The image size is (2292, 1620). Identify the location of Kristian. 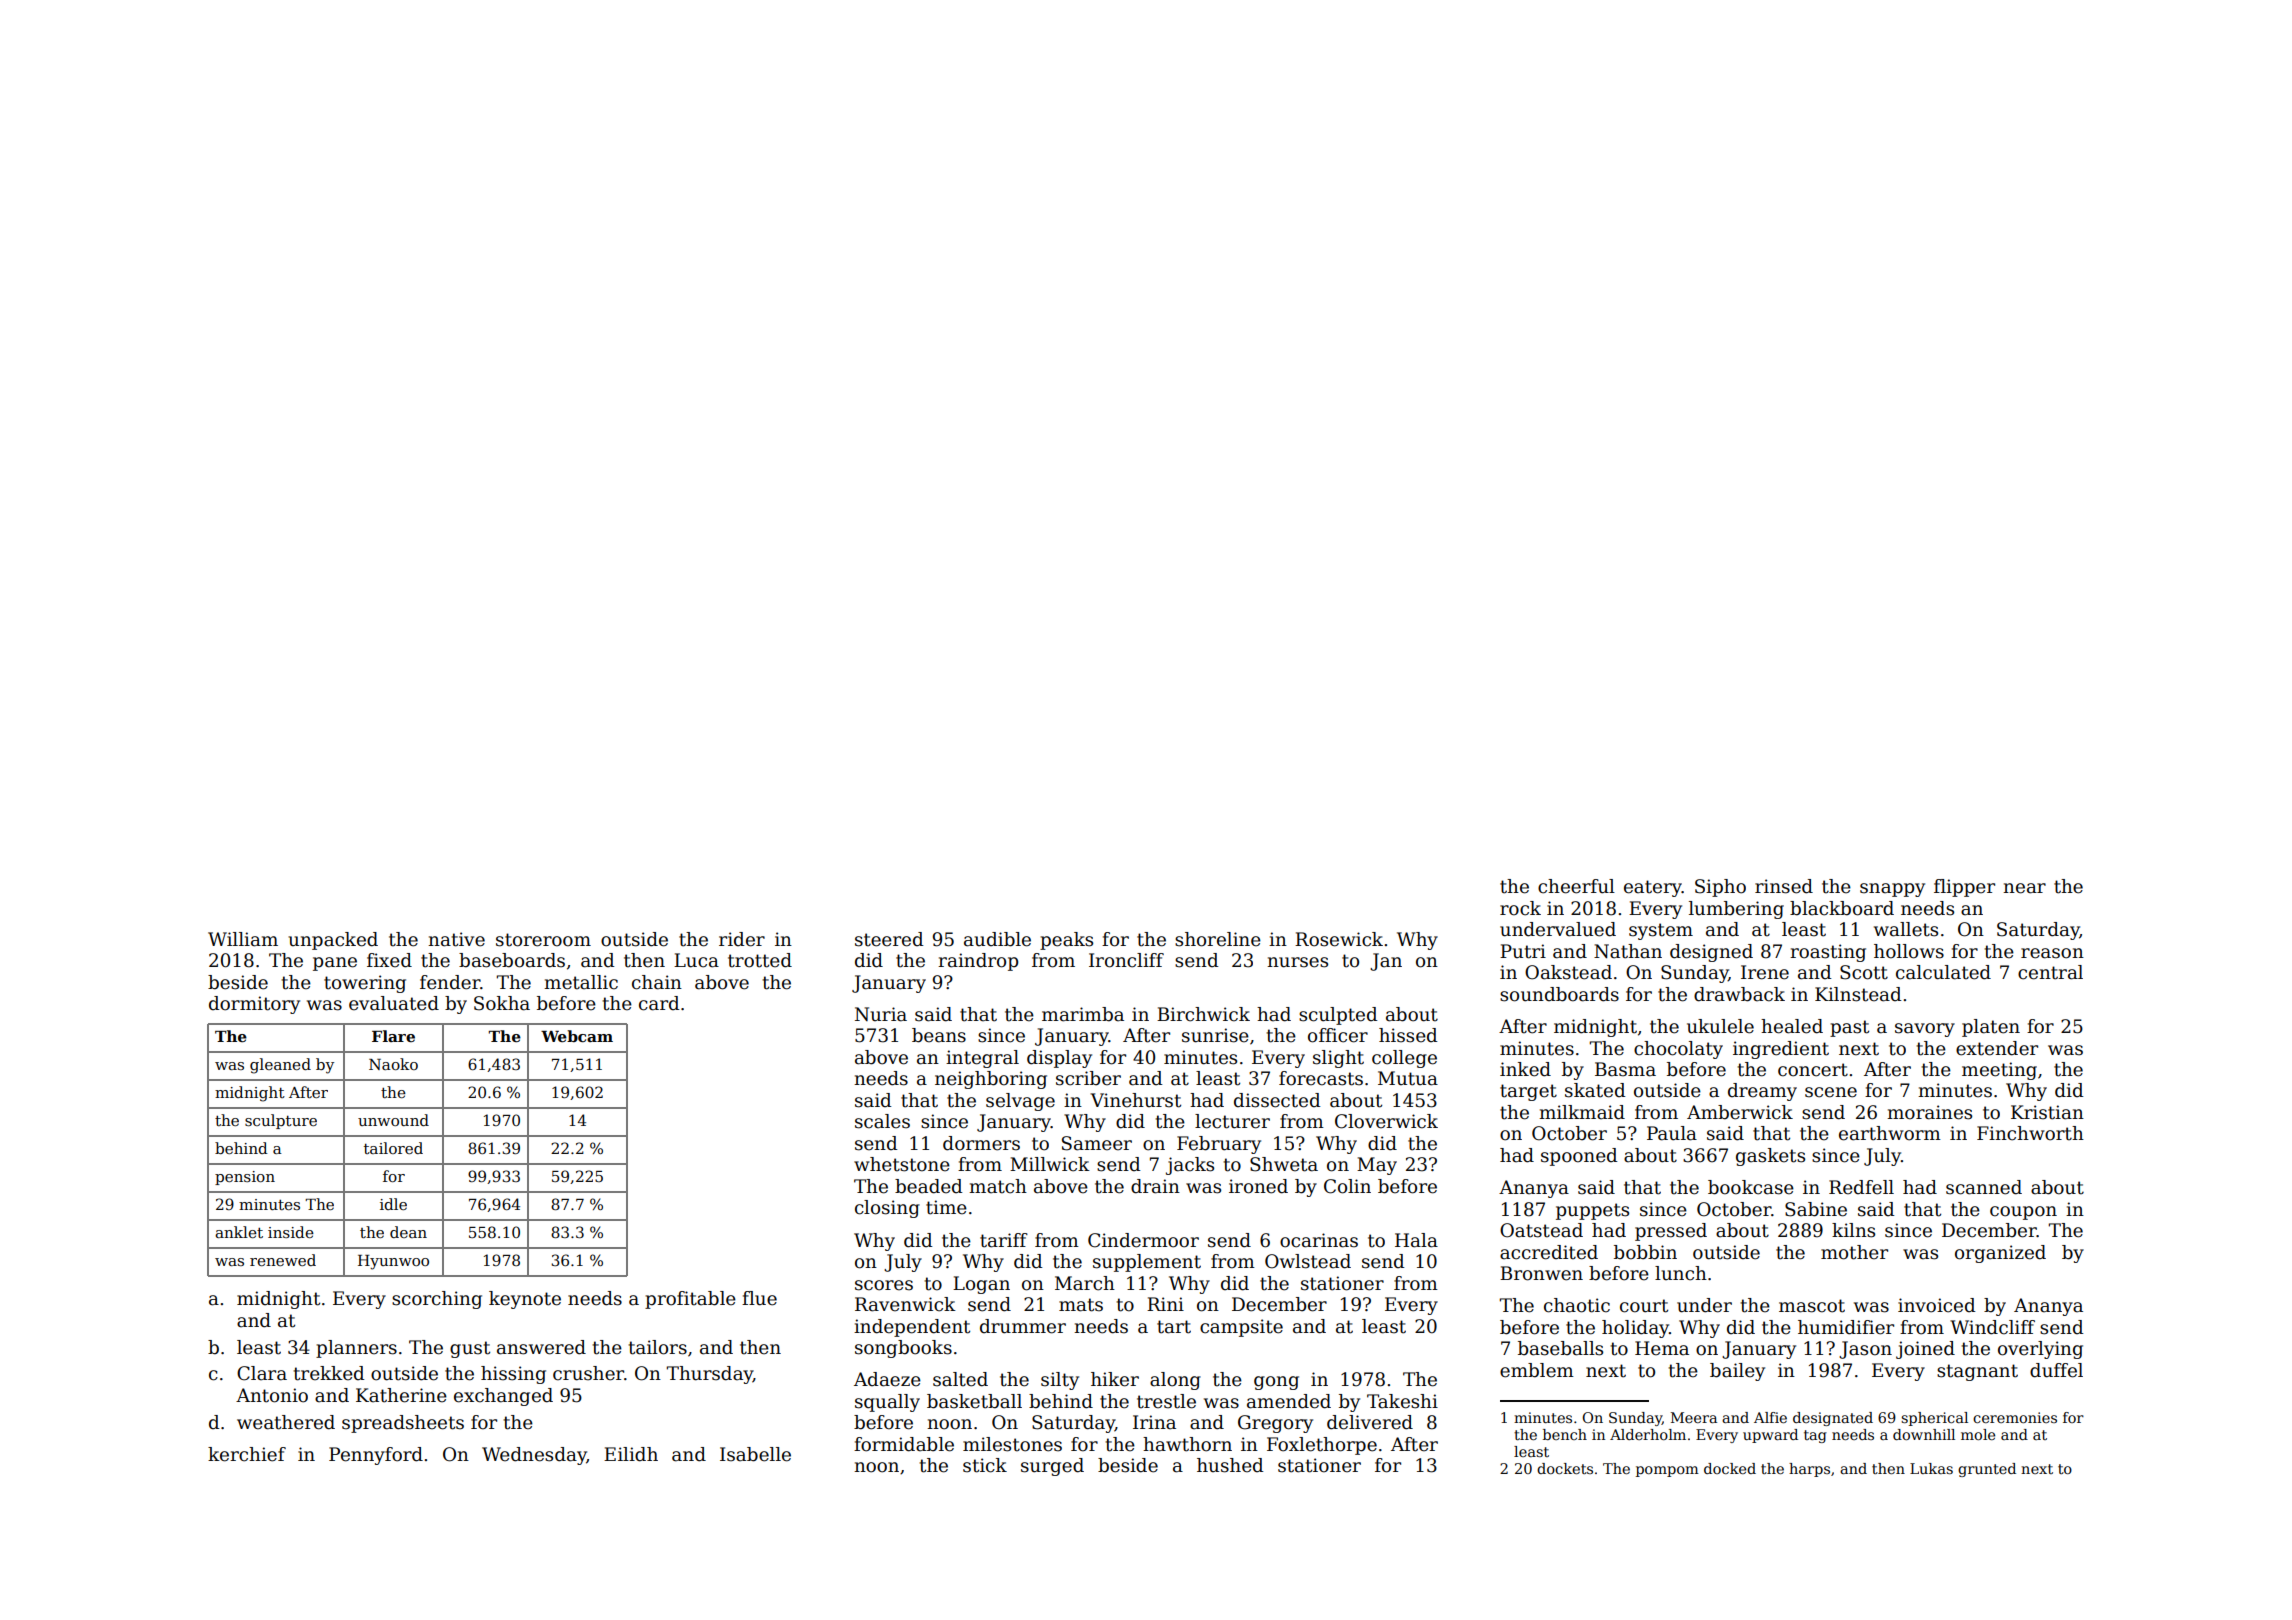
(2047, 1112).
